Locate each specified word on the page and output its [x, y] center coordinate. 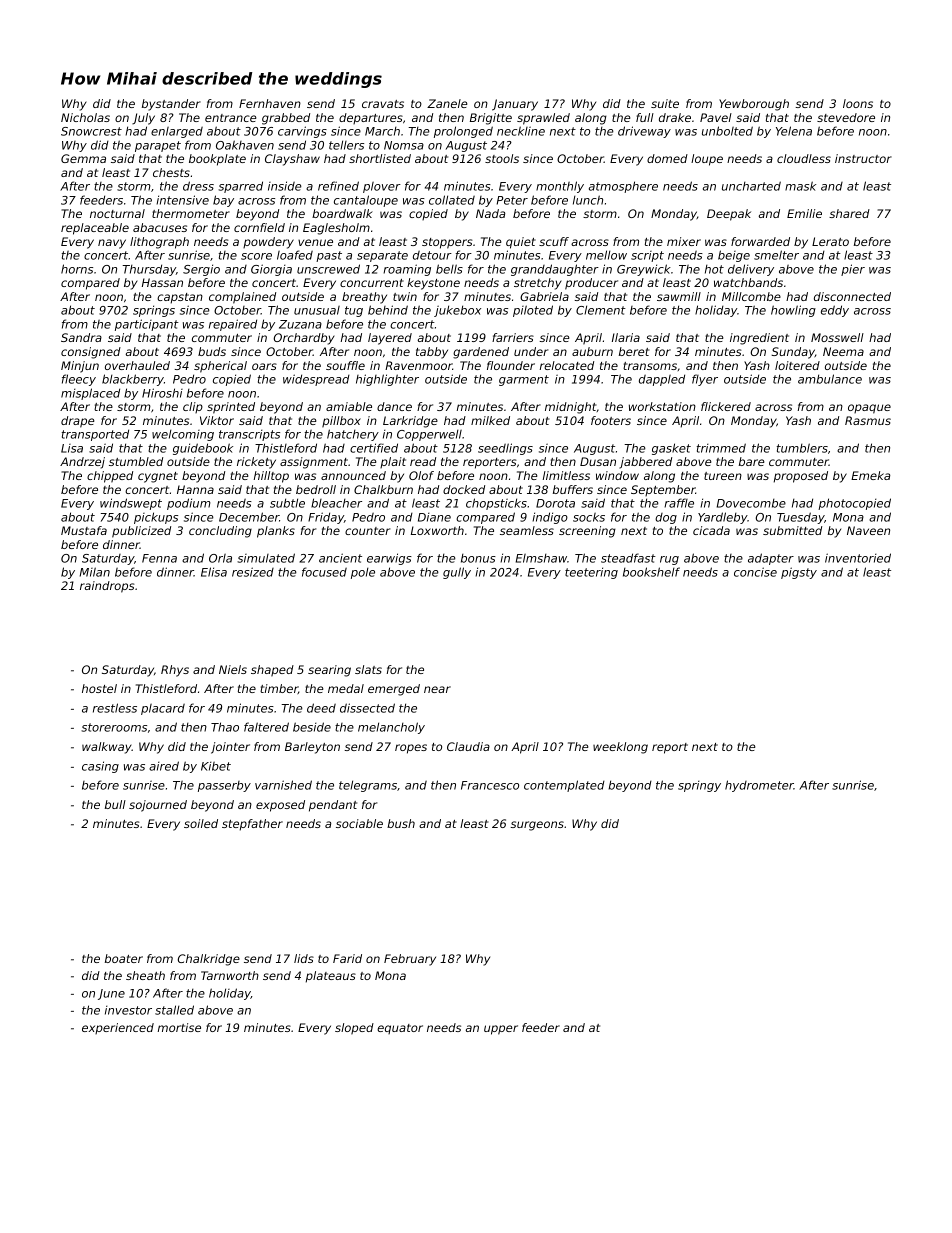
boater [124, 958]
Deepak [729, 215]
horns [77, 269]
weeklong [620, 748]
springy [699, 786]
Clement [601, 310]
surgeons [537, 826]
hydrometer [759, 786]
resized [253, 572]
